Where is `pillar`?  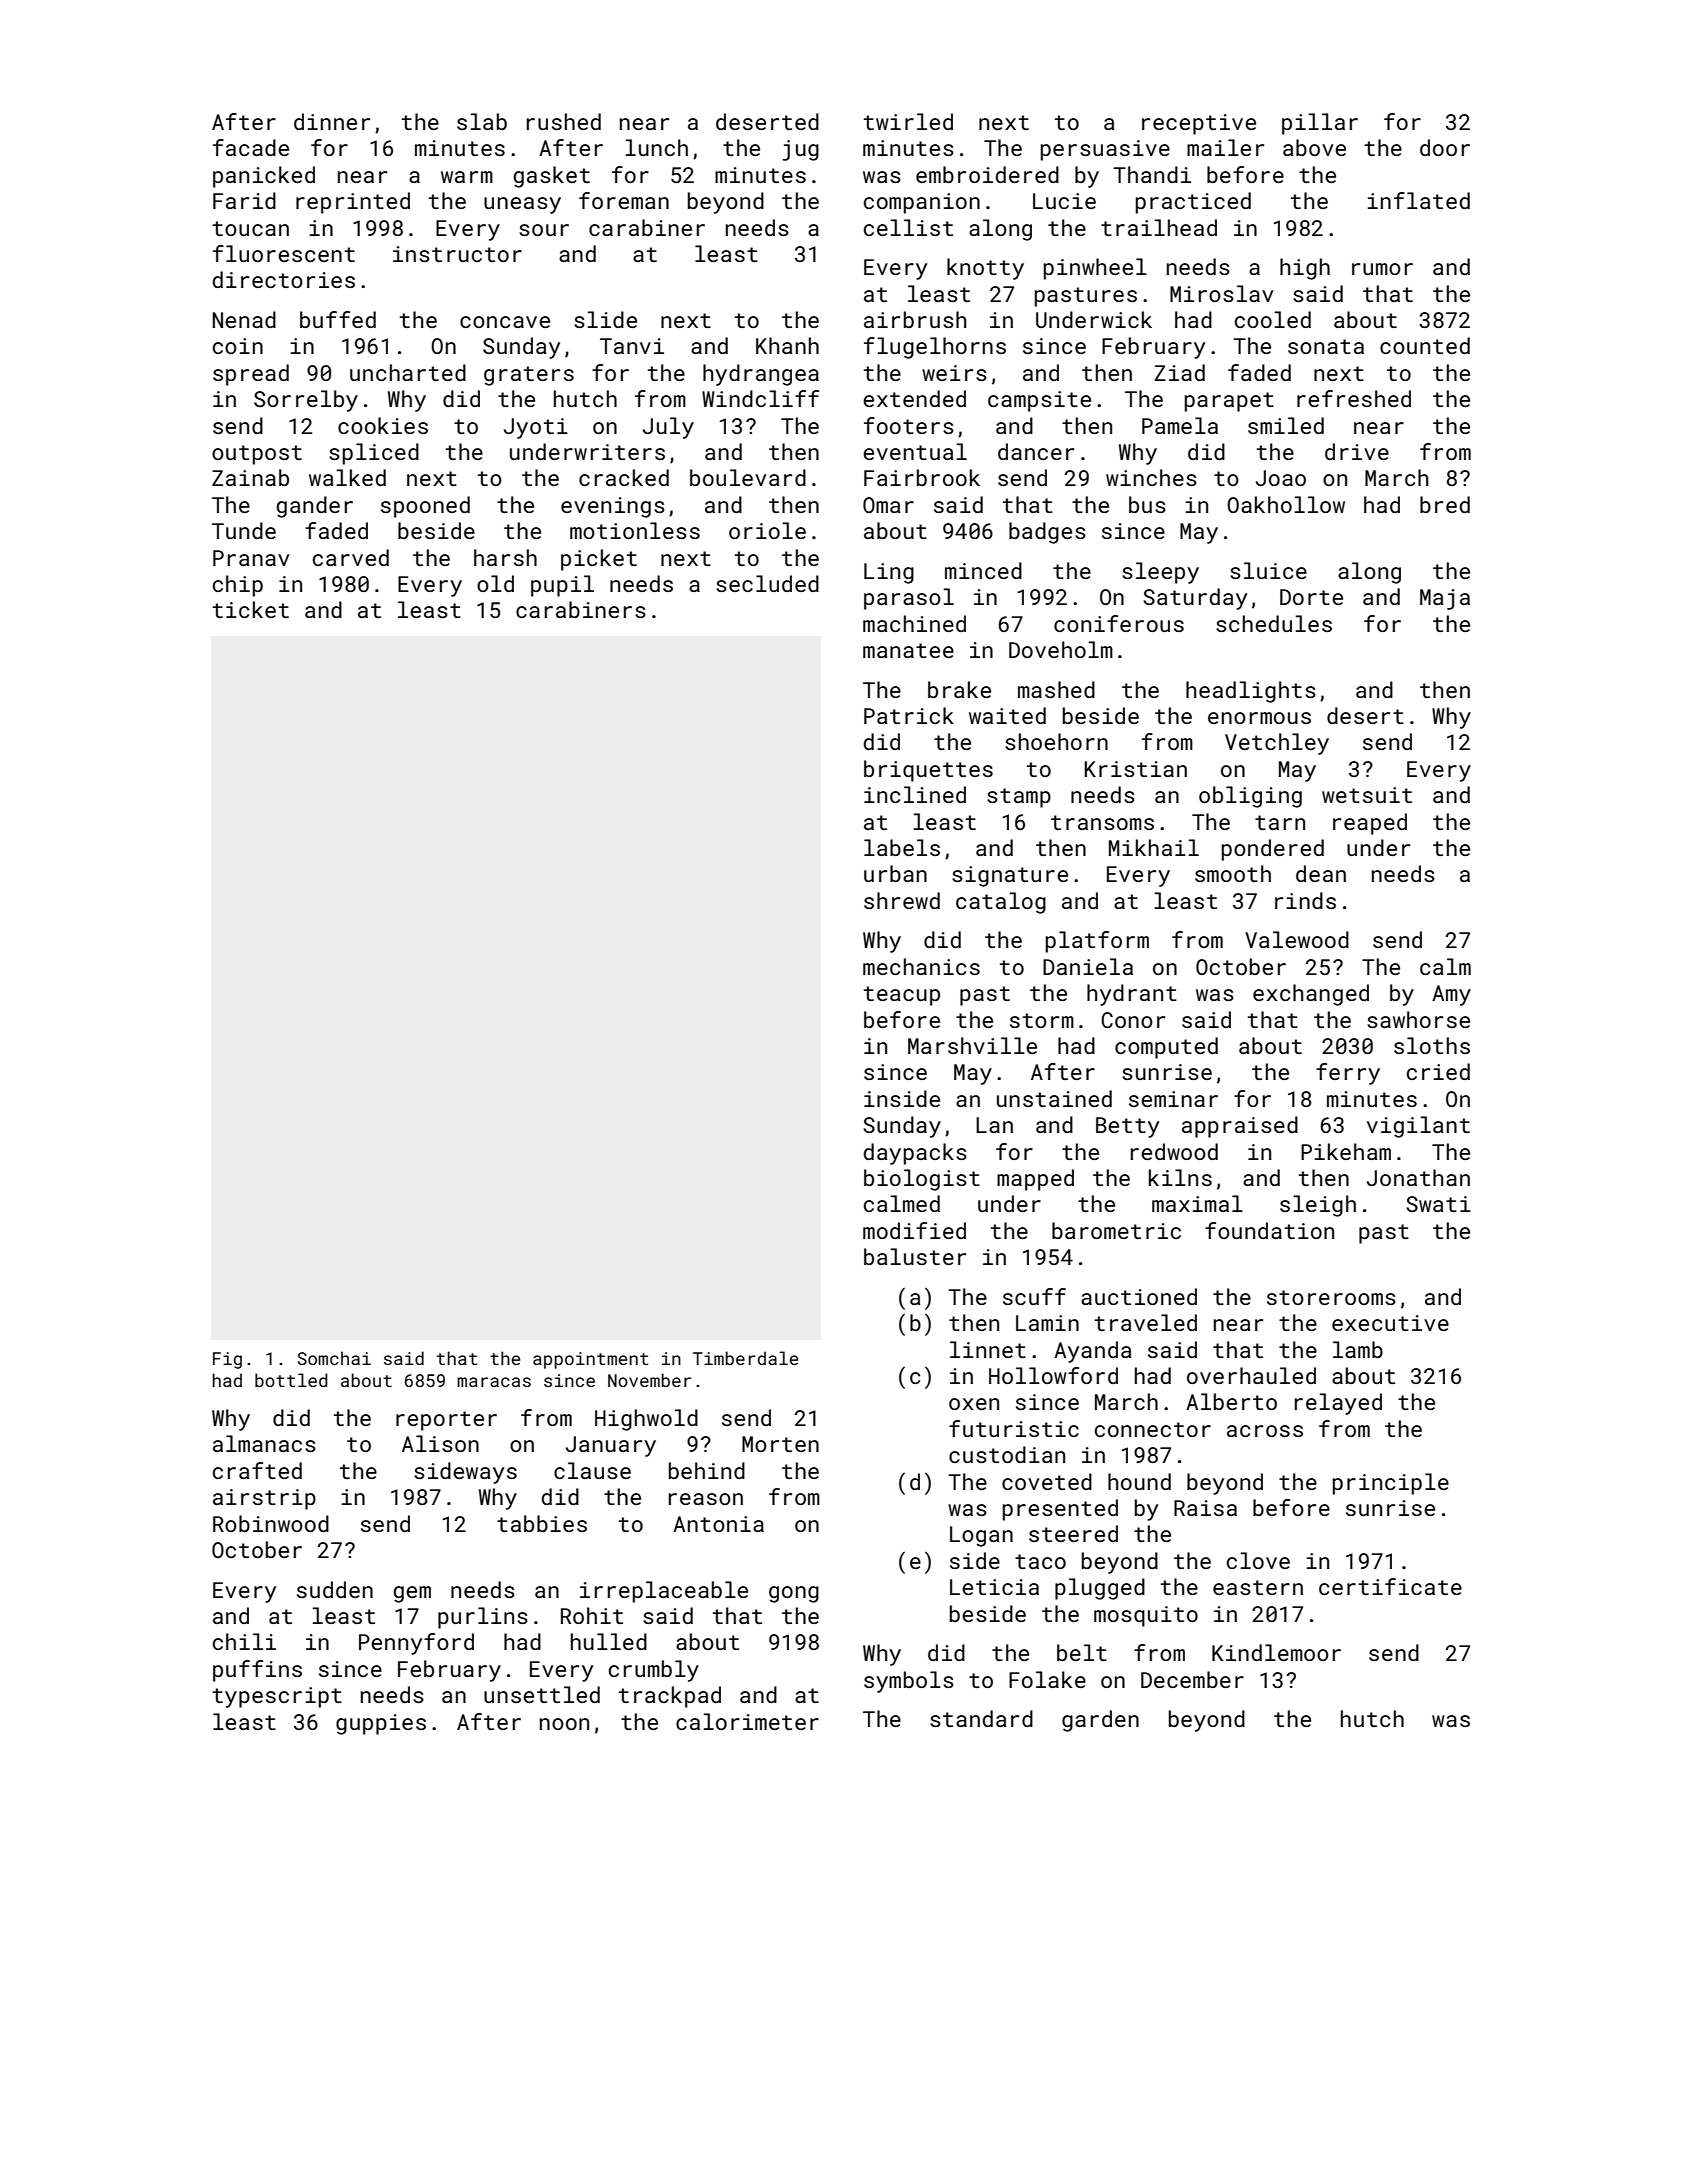 pillar is located at coordinates (1320, 124).
